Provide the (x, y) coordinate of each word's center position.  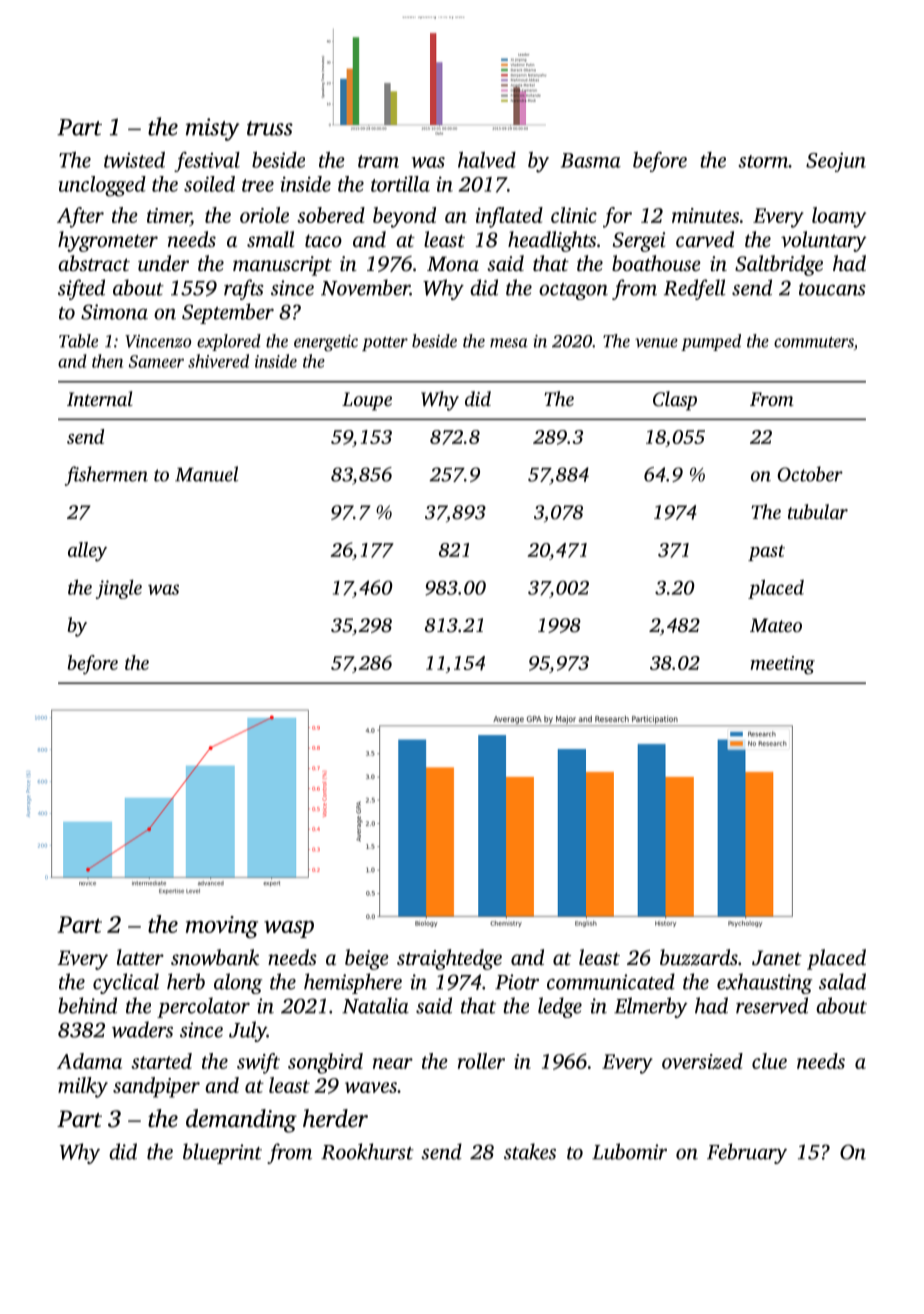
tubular (818, 511)
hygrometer (108, 241)
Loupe (367, 401)
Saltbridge (779, 265)
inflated (509, 217)
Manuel (206, 474)
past (766, 553)
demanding (241, 1121)
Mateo (776, 625)
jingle (119, 589)
